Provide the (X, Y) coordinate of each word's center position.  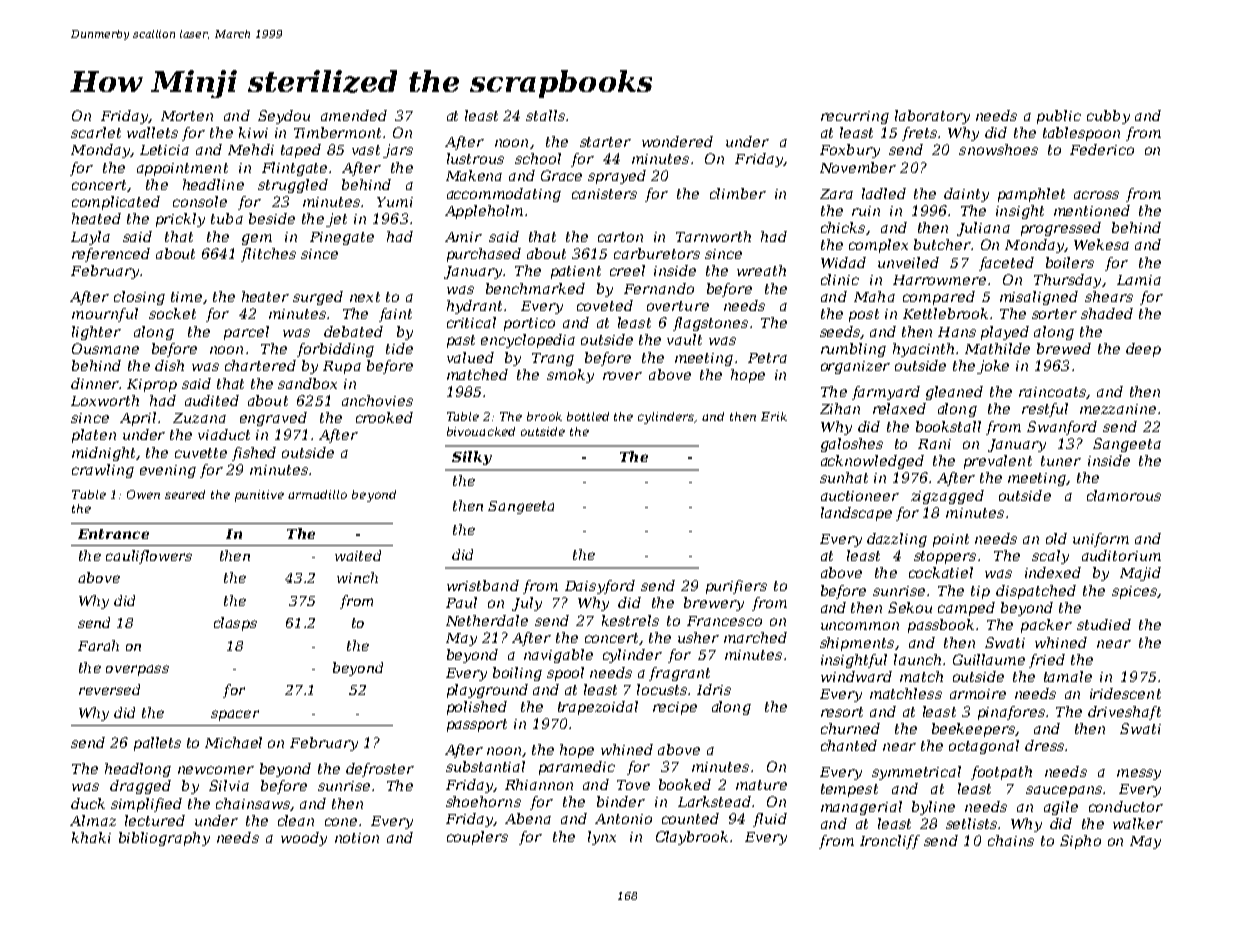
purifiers (736, 587)
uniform (1101, 540)
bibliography (164, 839)
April (138, 419)
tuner (1061, 461)
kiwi (253, 132)
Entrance (113, 534)
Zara (836, 194)
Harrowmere (939, 280)
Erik (774, 416)
